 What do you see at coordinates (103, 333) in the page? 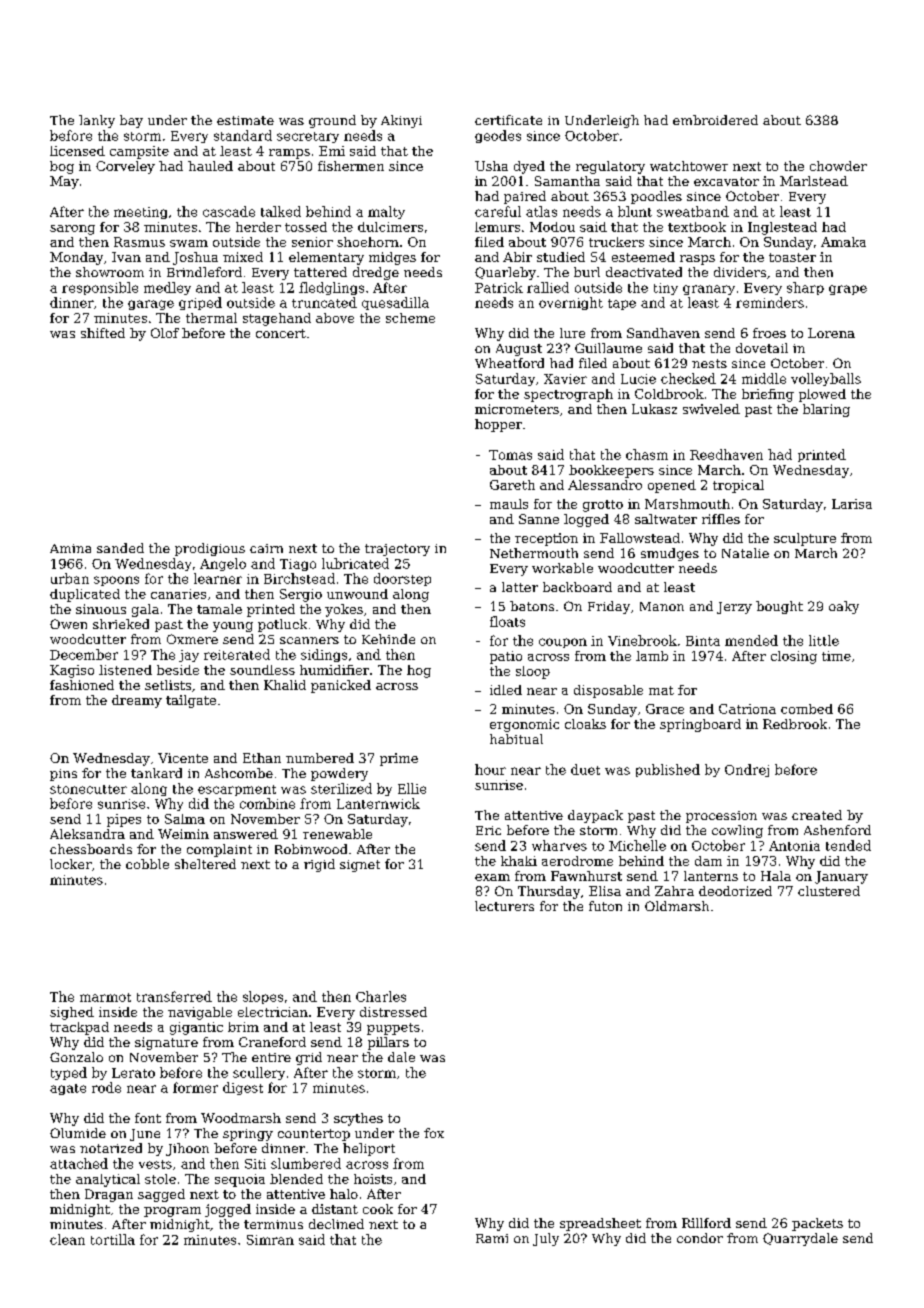
I see `shifted` at bounding box center [103, 333].
